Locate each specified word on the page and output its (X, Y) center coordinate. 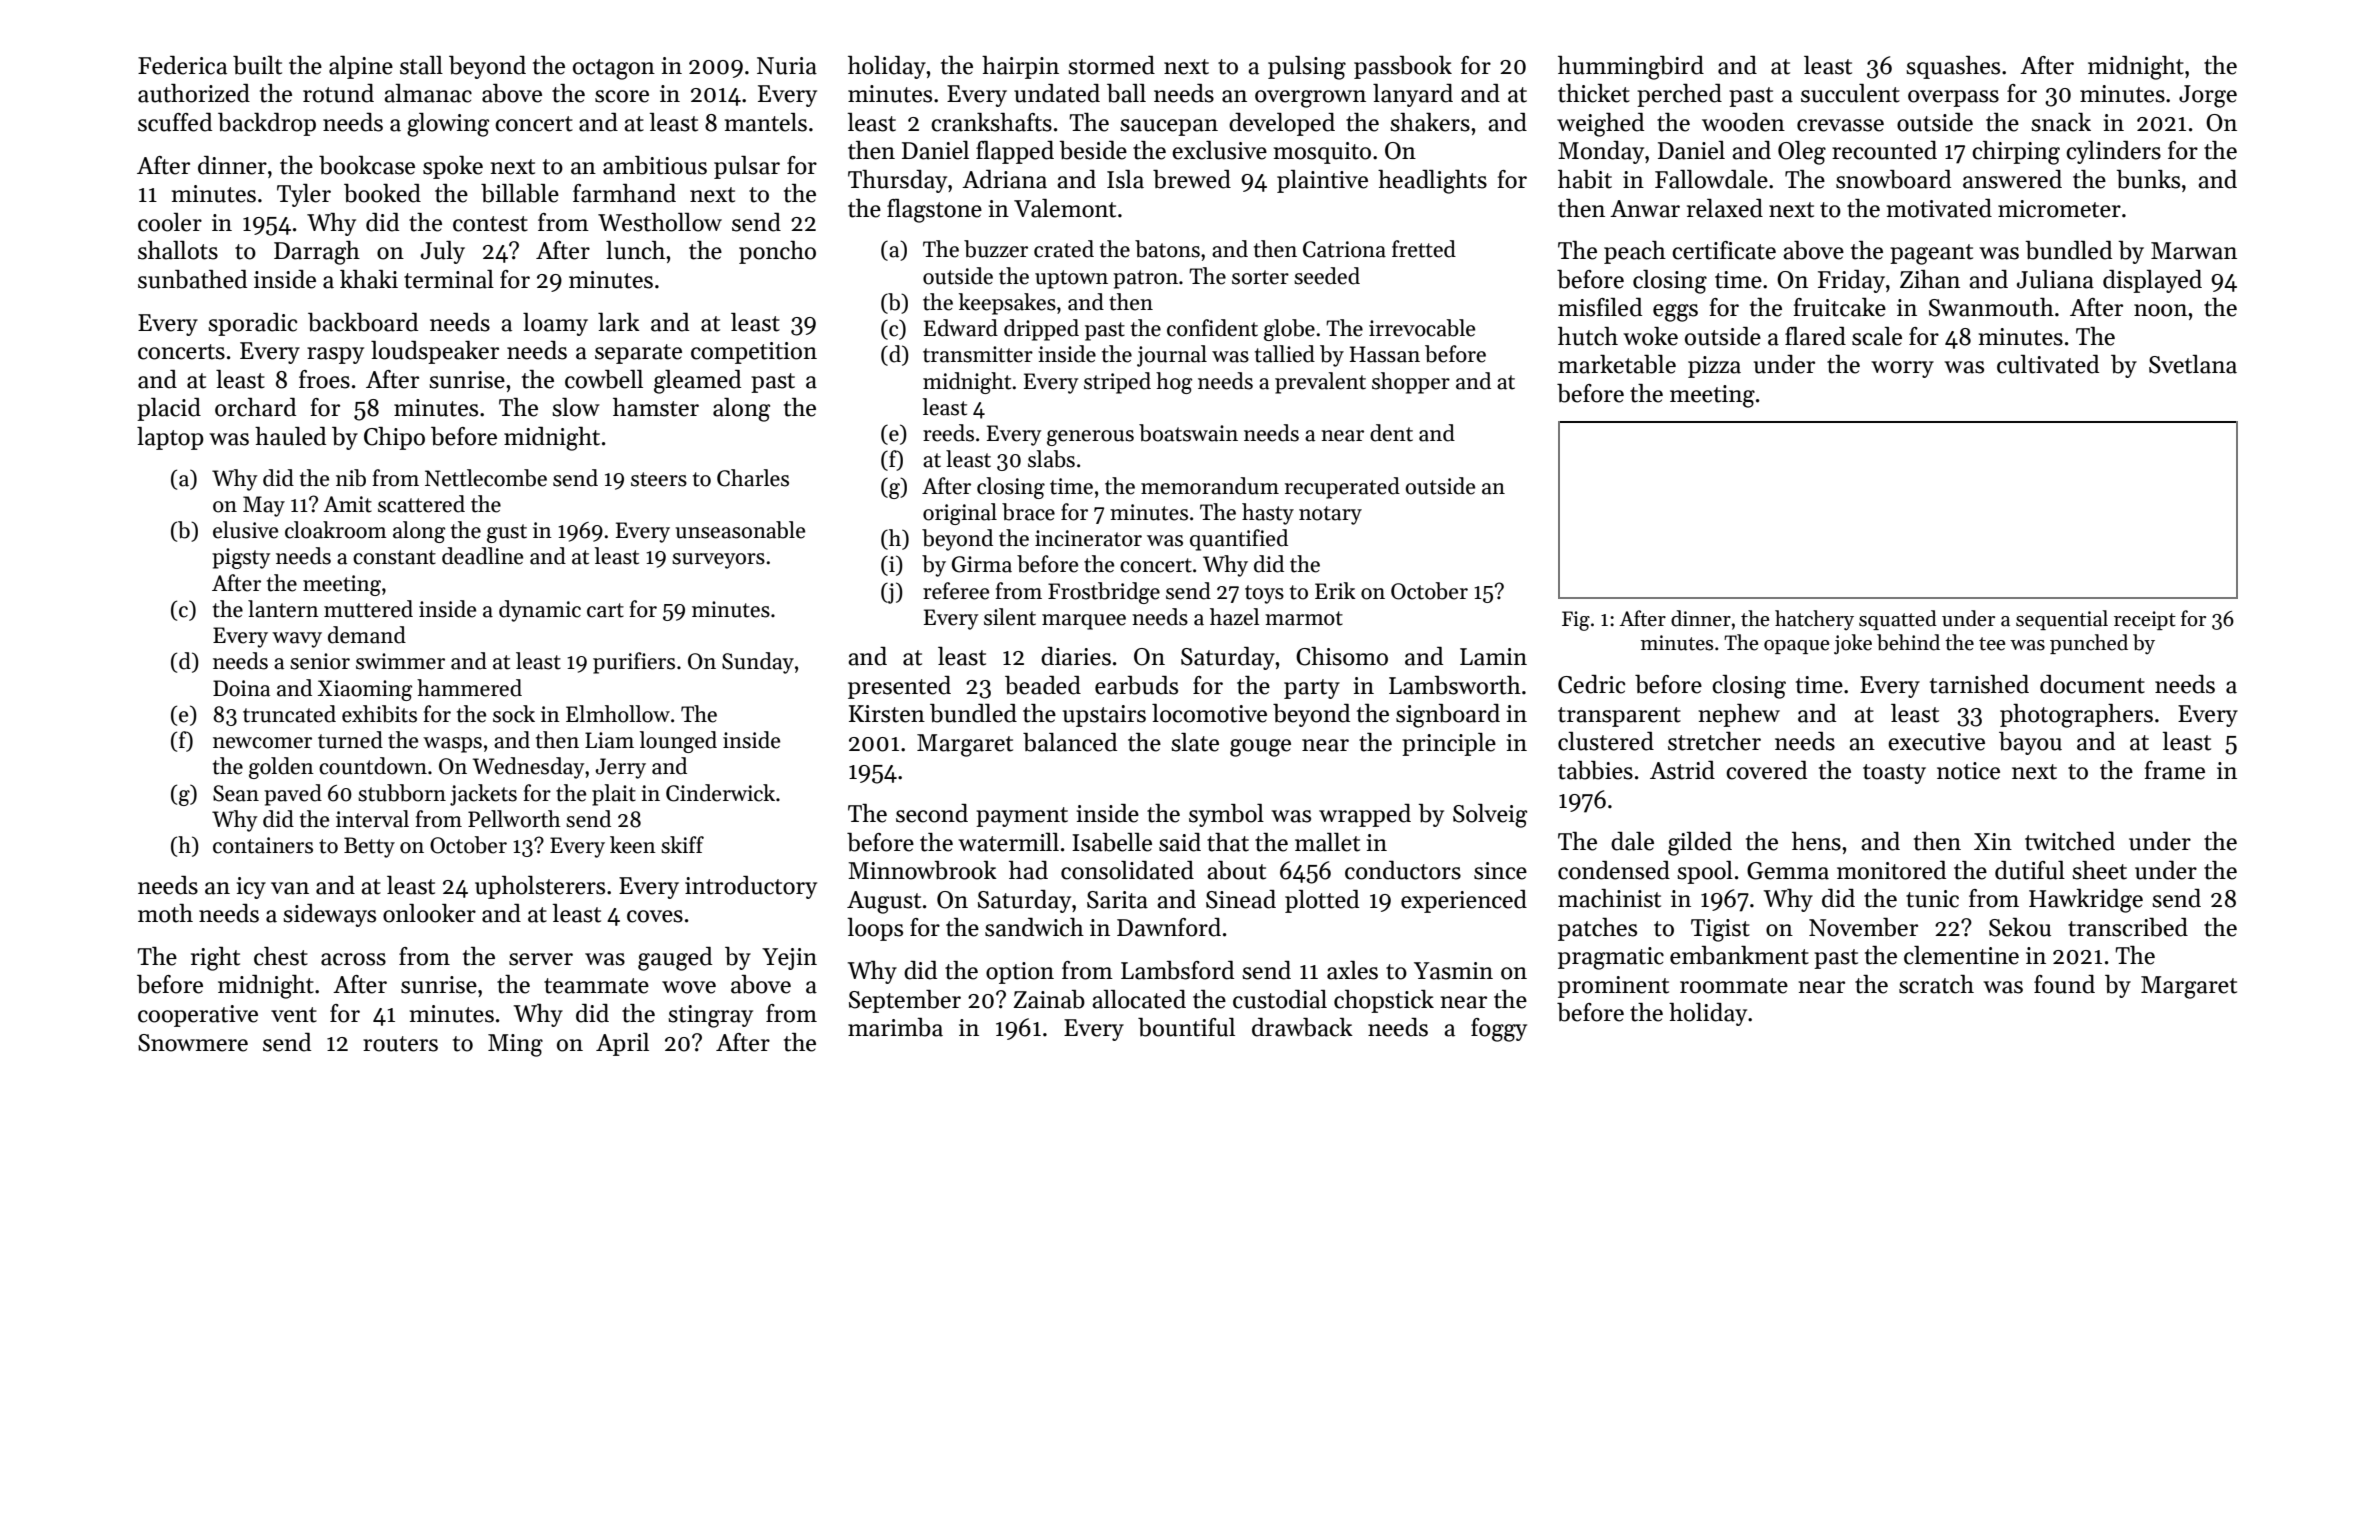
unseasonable (740, 530)
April (622, 1044)
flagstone (934, 211)
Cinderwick (720, 793)
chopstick (1384, 1001)
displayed (2152, 281)
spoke (453, 167)
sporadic (252, 324)
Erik (1335, 590)
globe (1289, 330)
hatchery (1814, 620)
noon (2160, 310)
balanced (1070, 742)
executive (1936, 742)
